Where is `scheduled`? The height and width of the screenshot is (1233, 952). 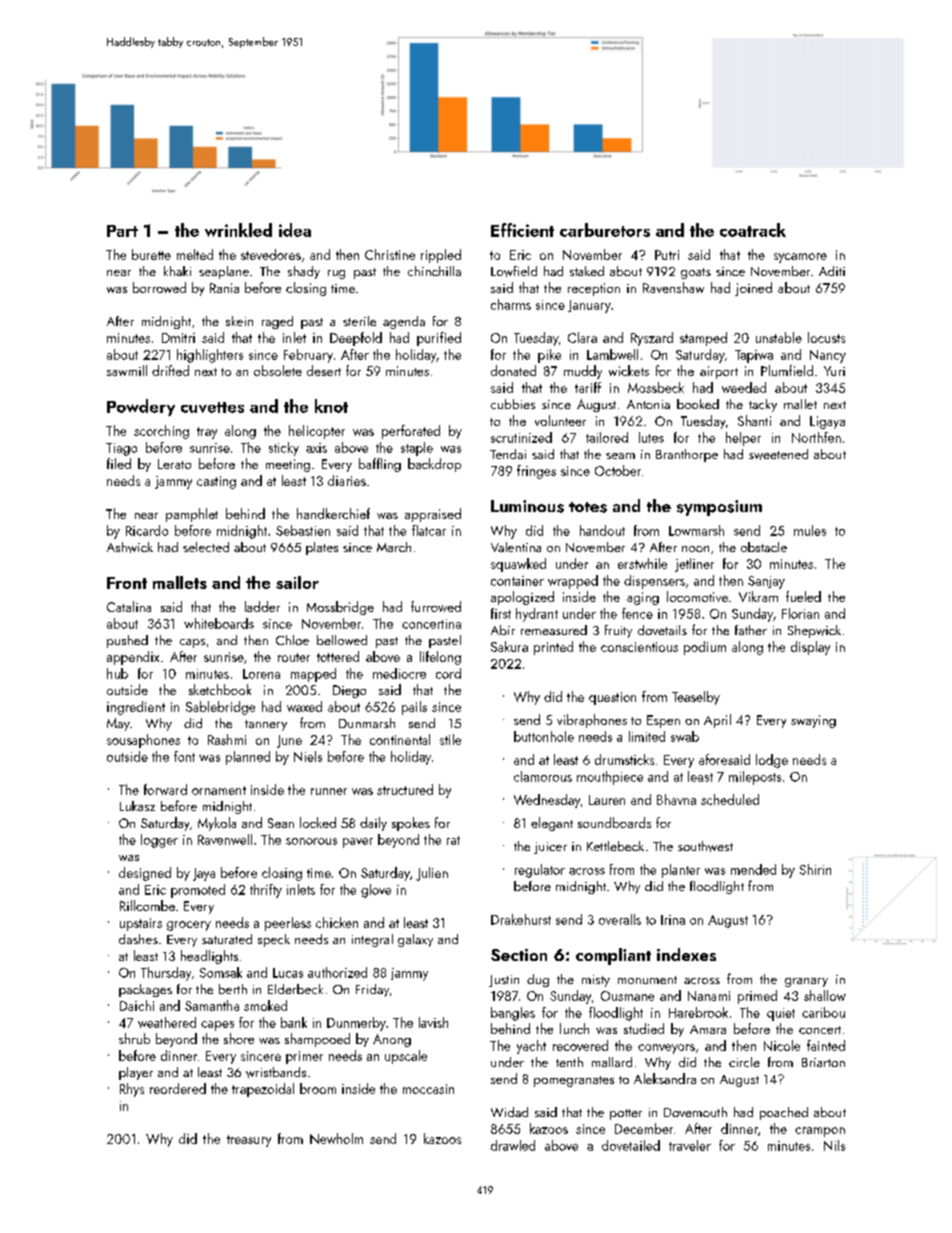 scheduled is located at coordinates (730, 799).
